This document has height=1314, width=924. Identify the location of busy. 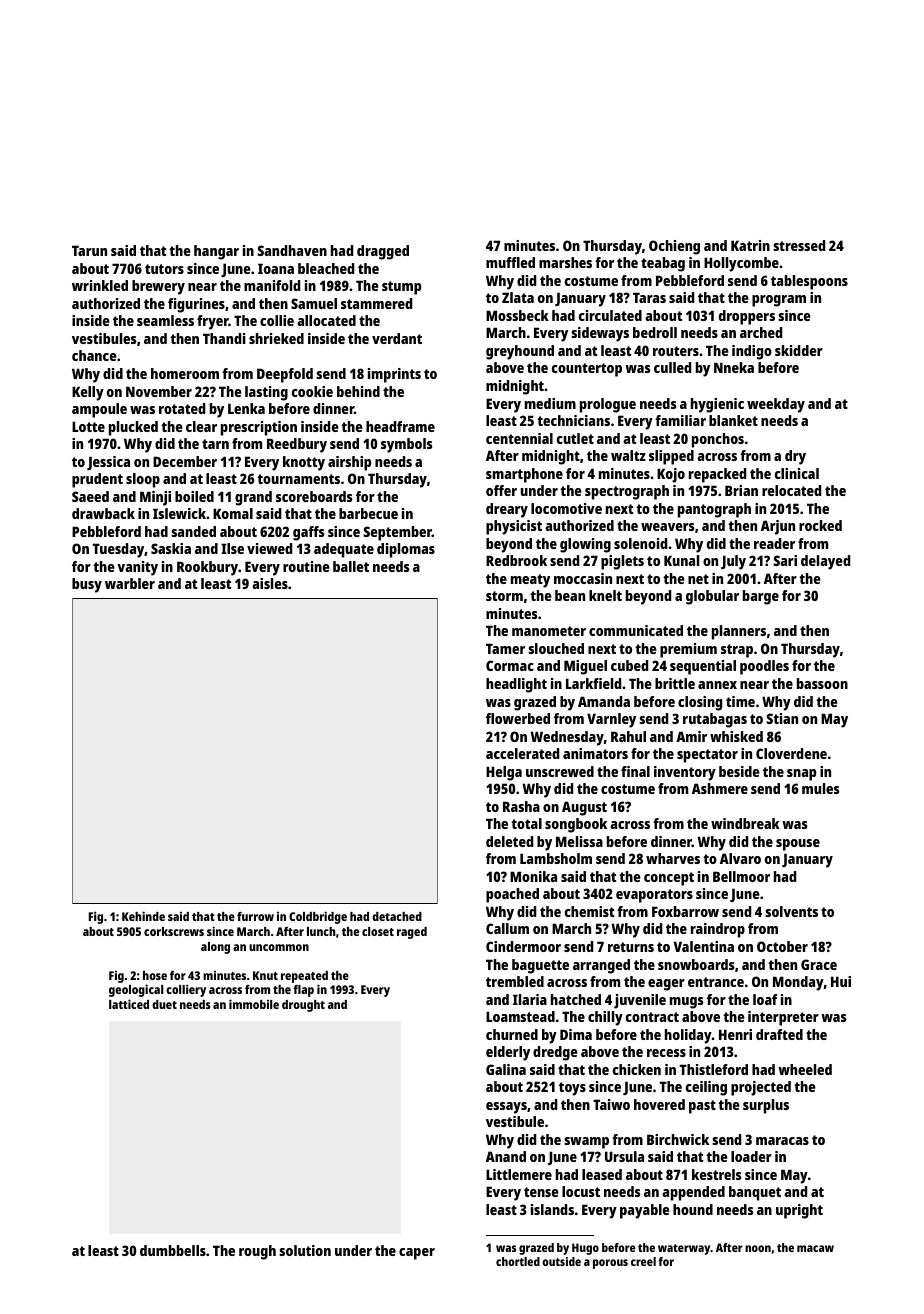
(87, 585).
